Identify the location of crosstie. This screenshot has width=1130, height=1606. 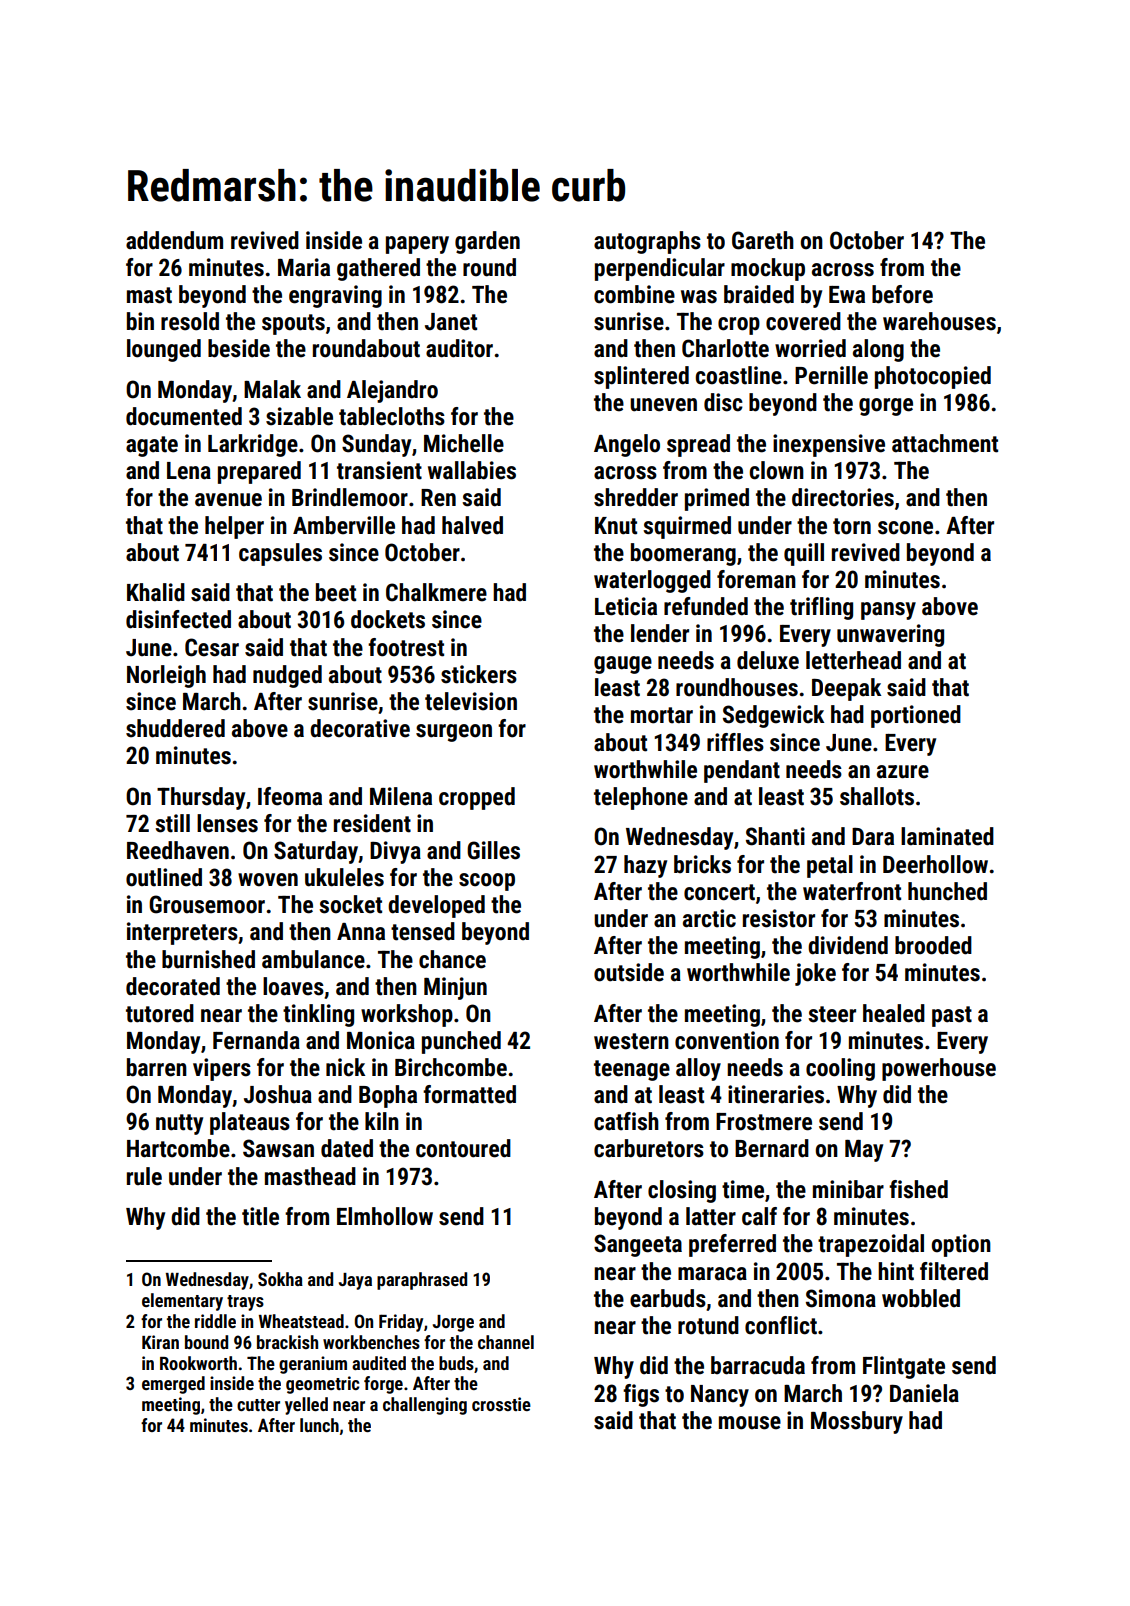
(501, 1404).
